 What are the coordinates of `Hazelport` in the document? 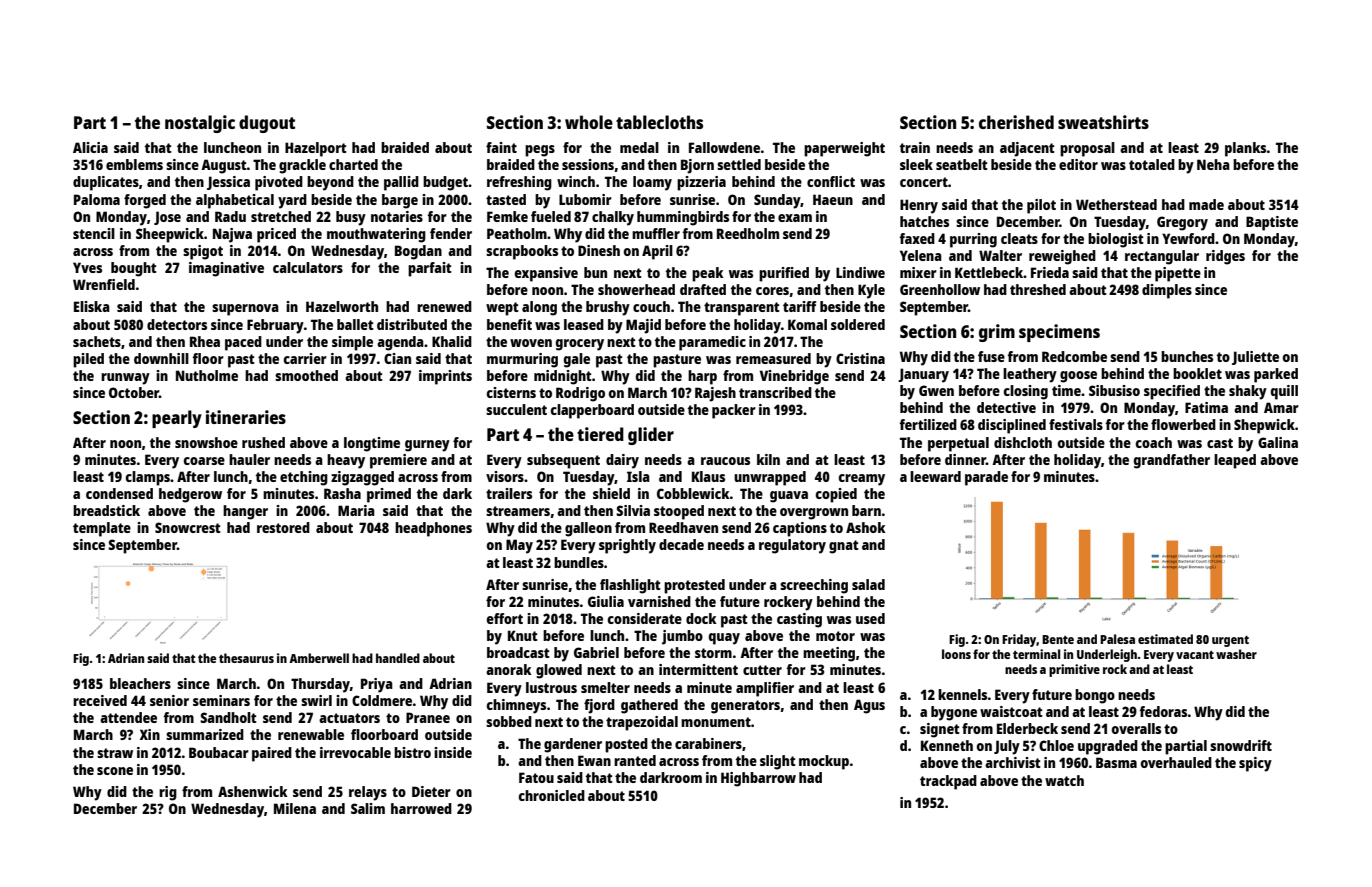 It's located at (316, 149).
